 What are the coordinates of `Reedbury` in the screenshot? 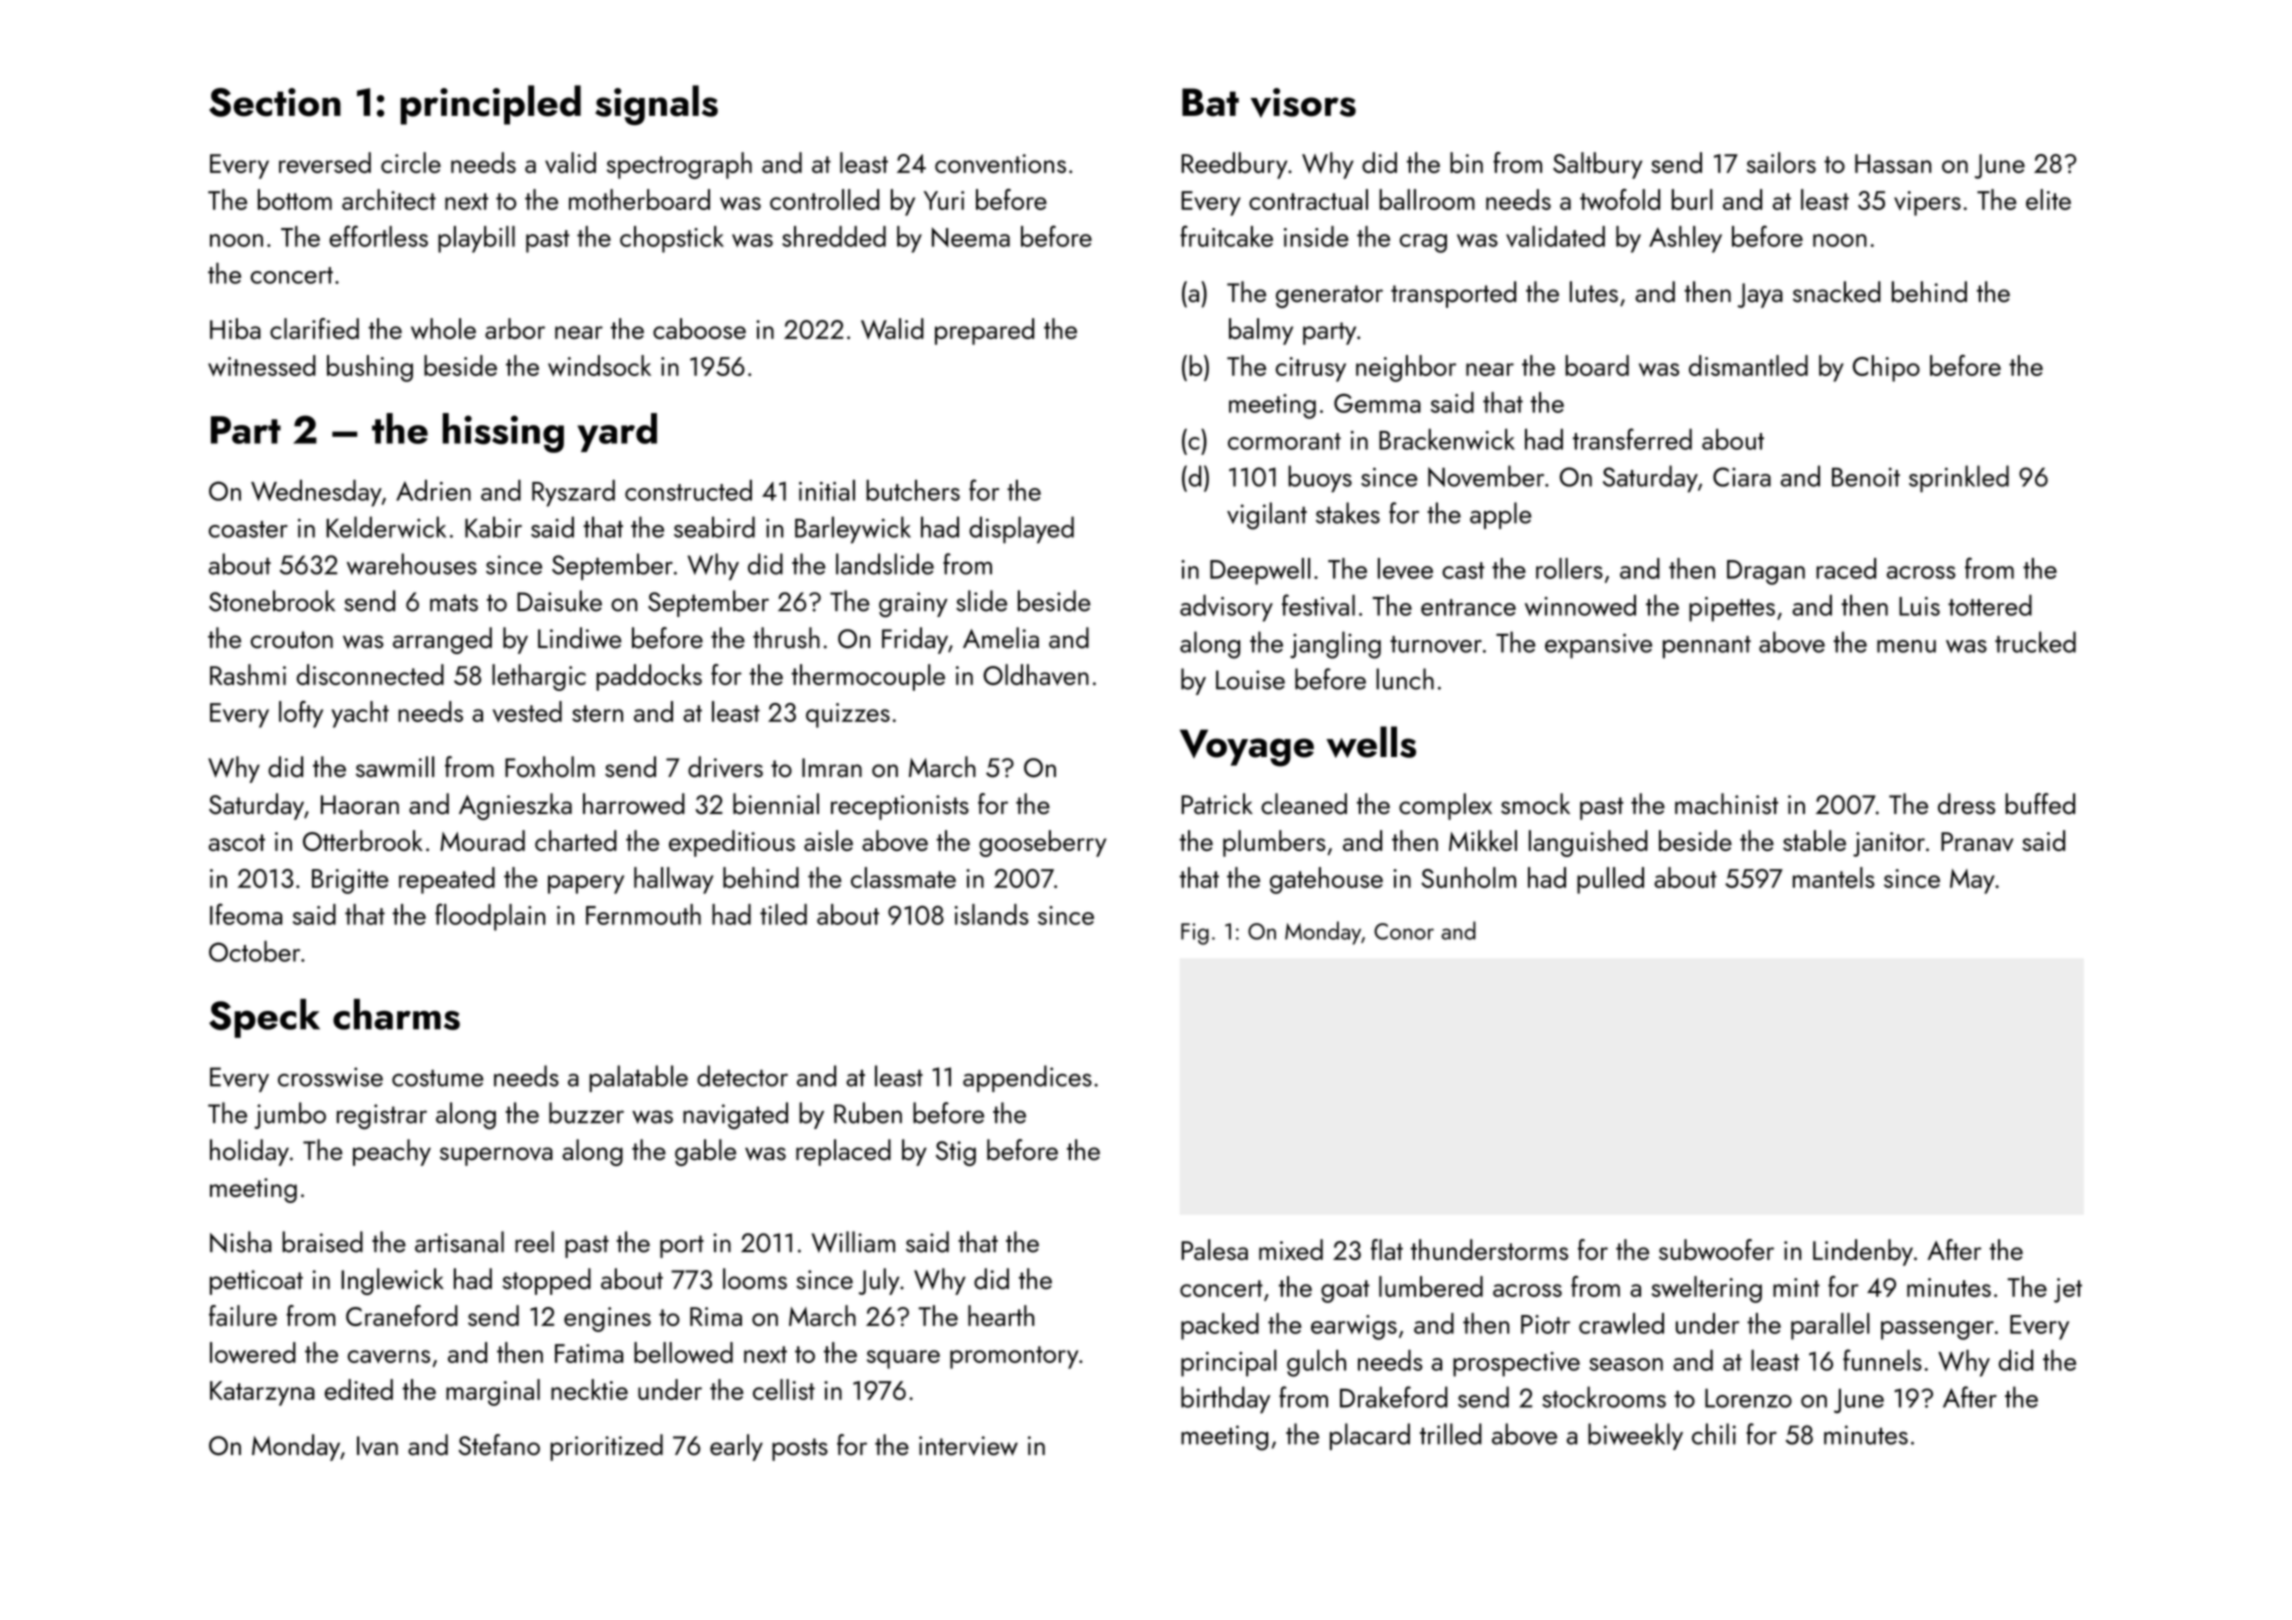 It's located at (1234, 165).
